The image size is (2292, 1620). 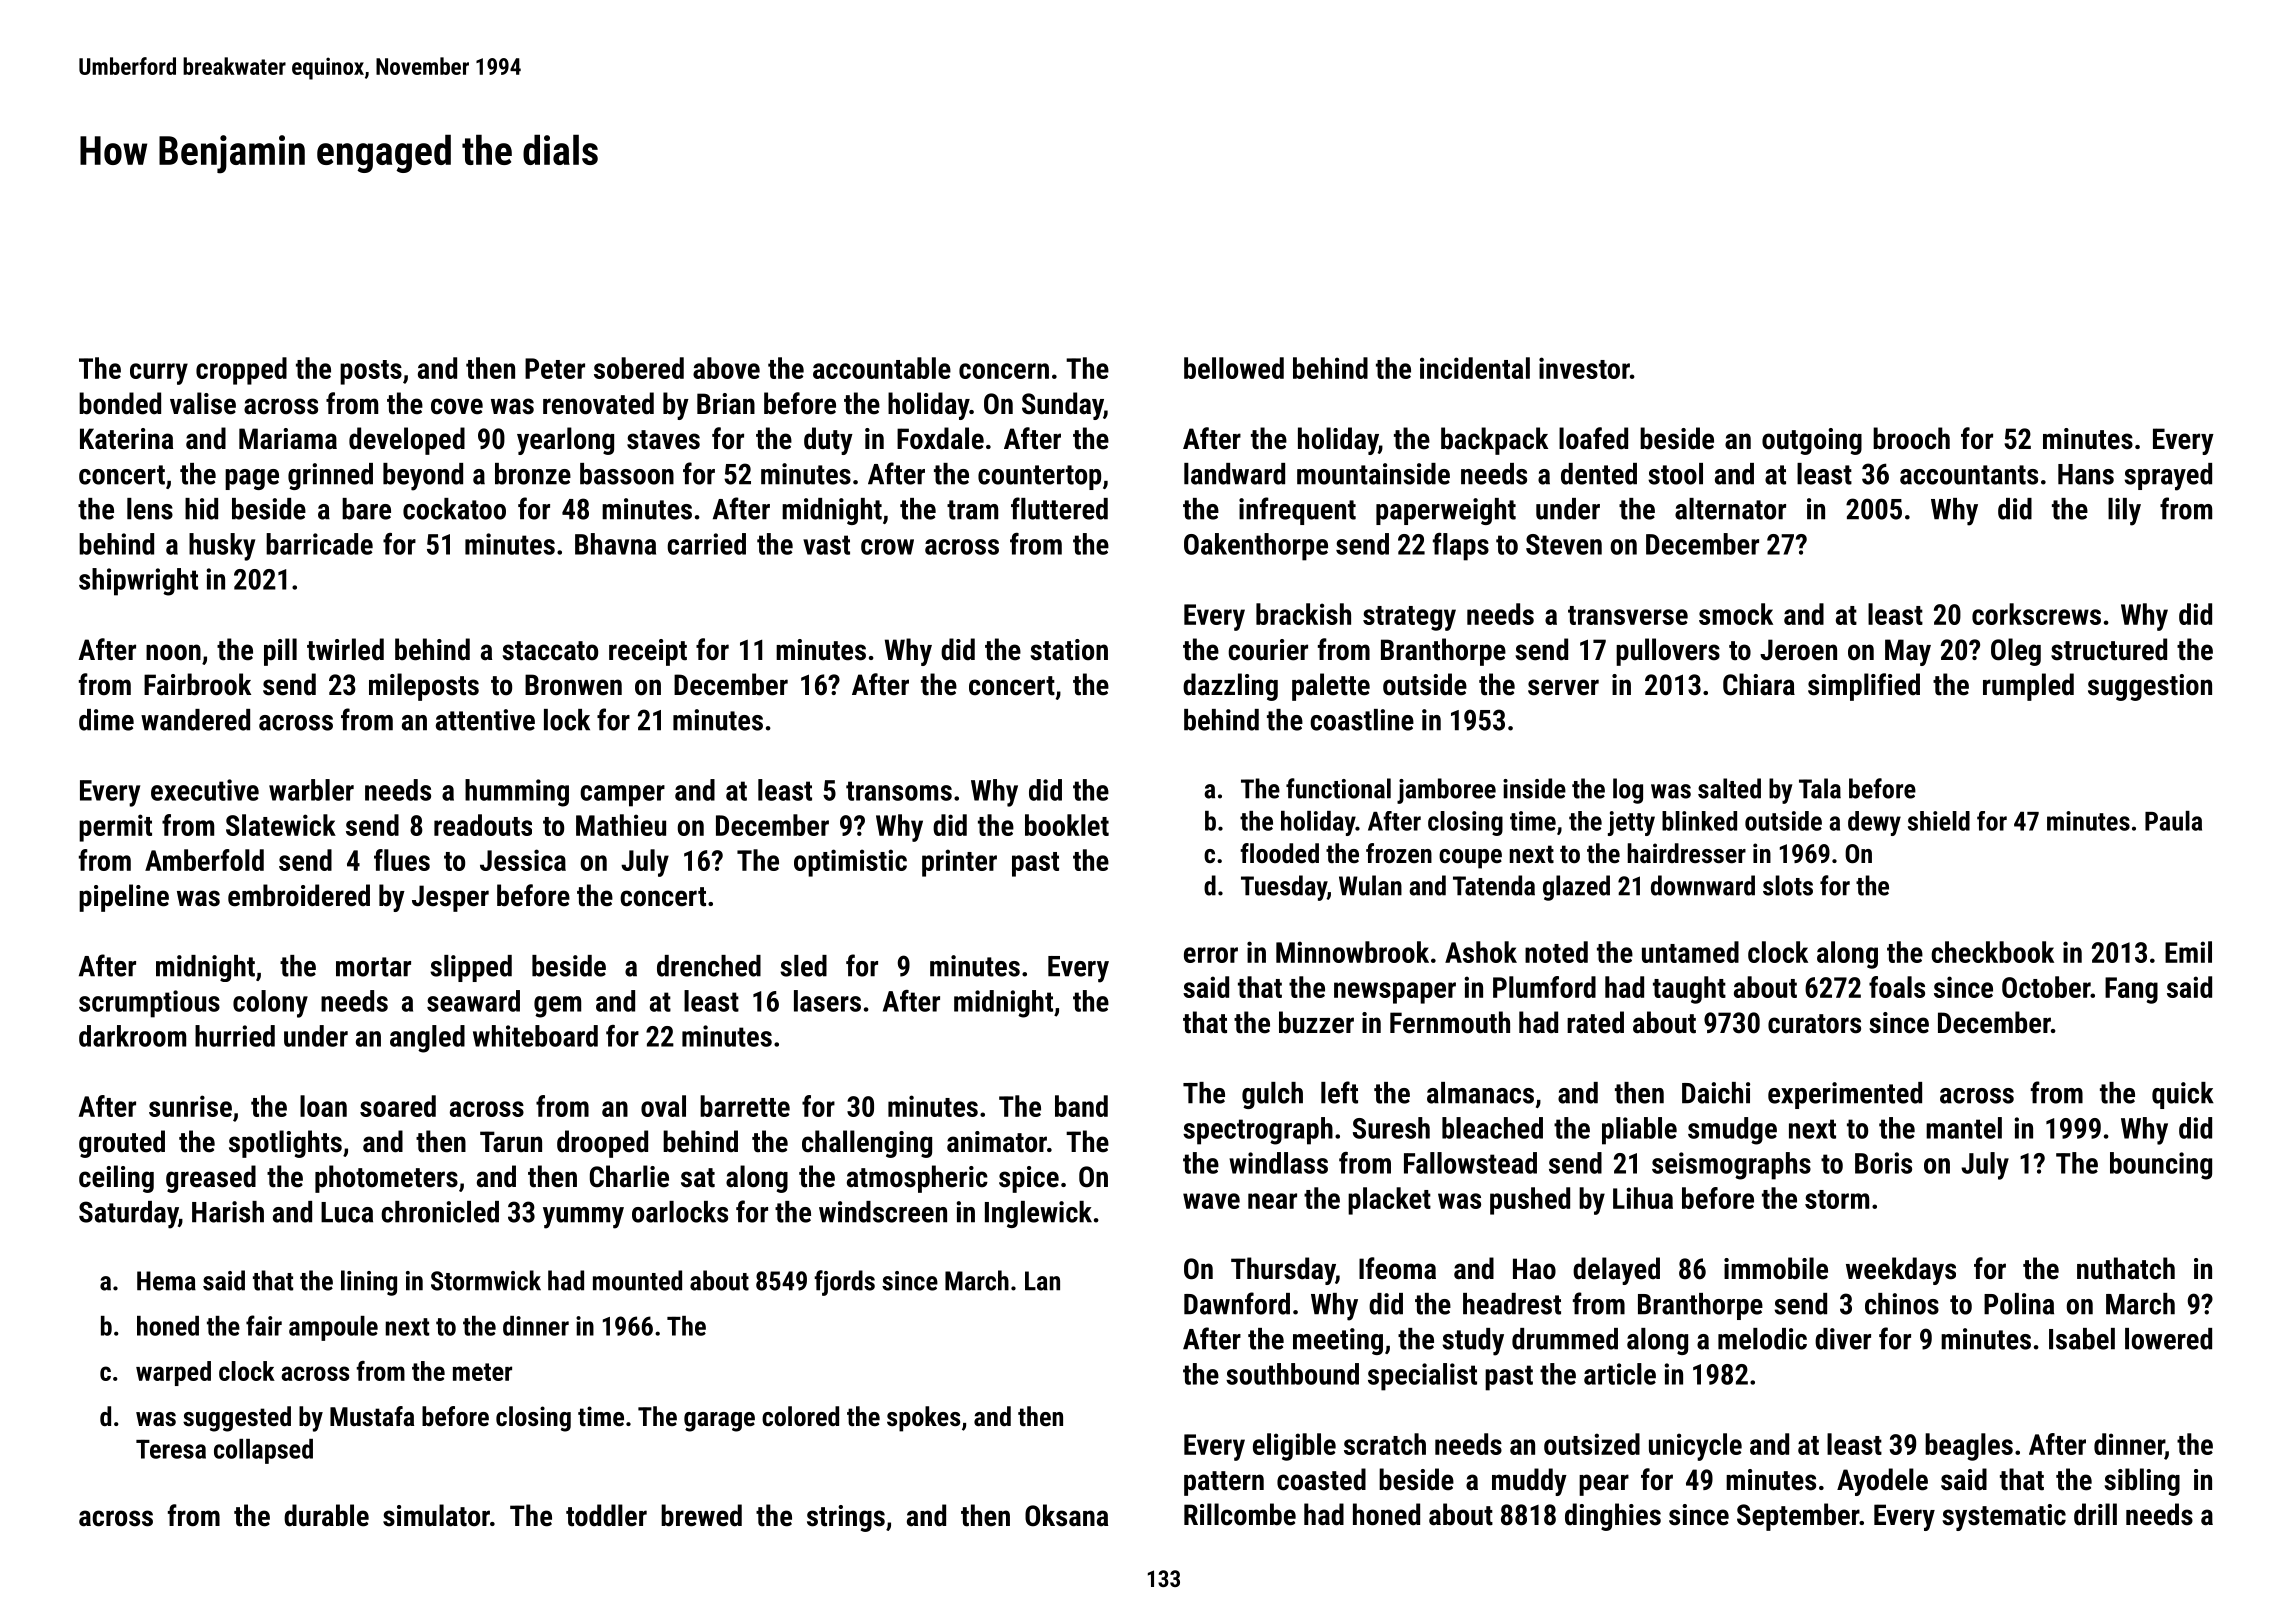 What do you see at coordinates (450, 898) in the image?
I see `Jesper` at bounding box center [450, 898].
